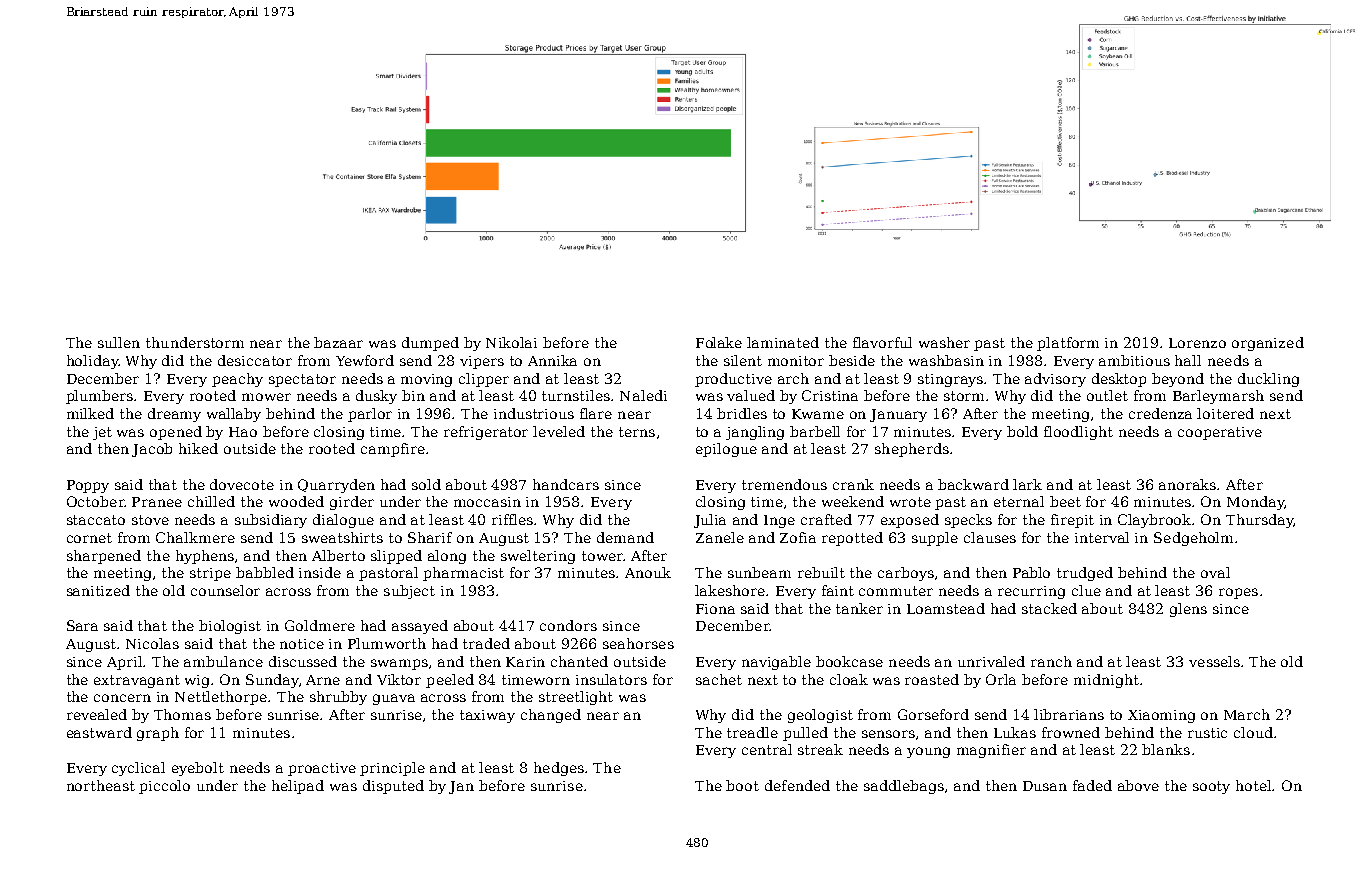  Describe the element at coordinates (1193, 539) in the screenshot. I see `Sedgeholm` at that location.
